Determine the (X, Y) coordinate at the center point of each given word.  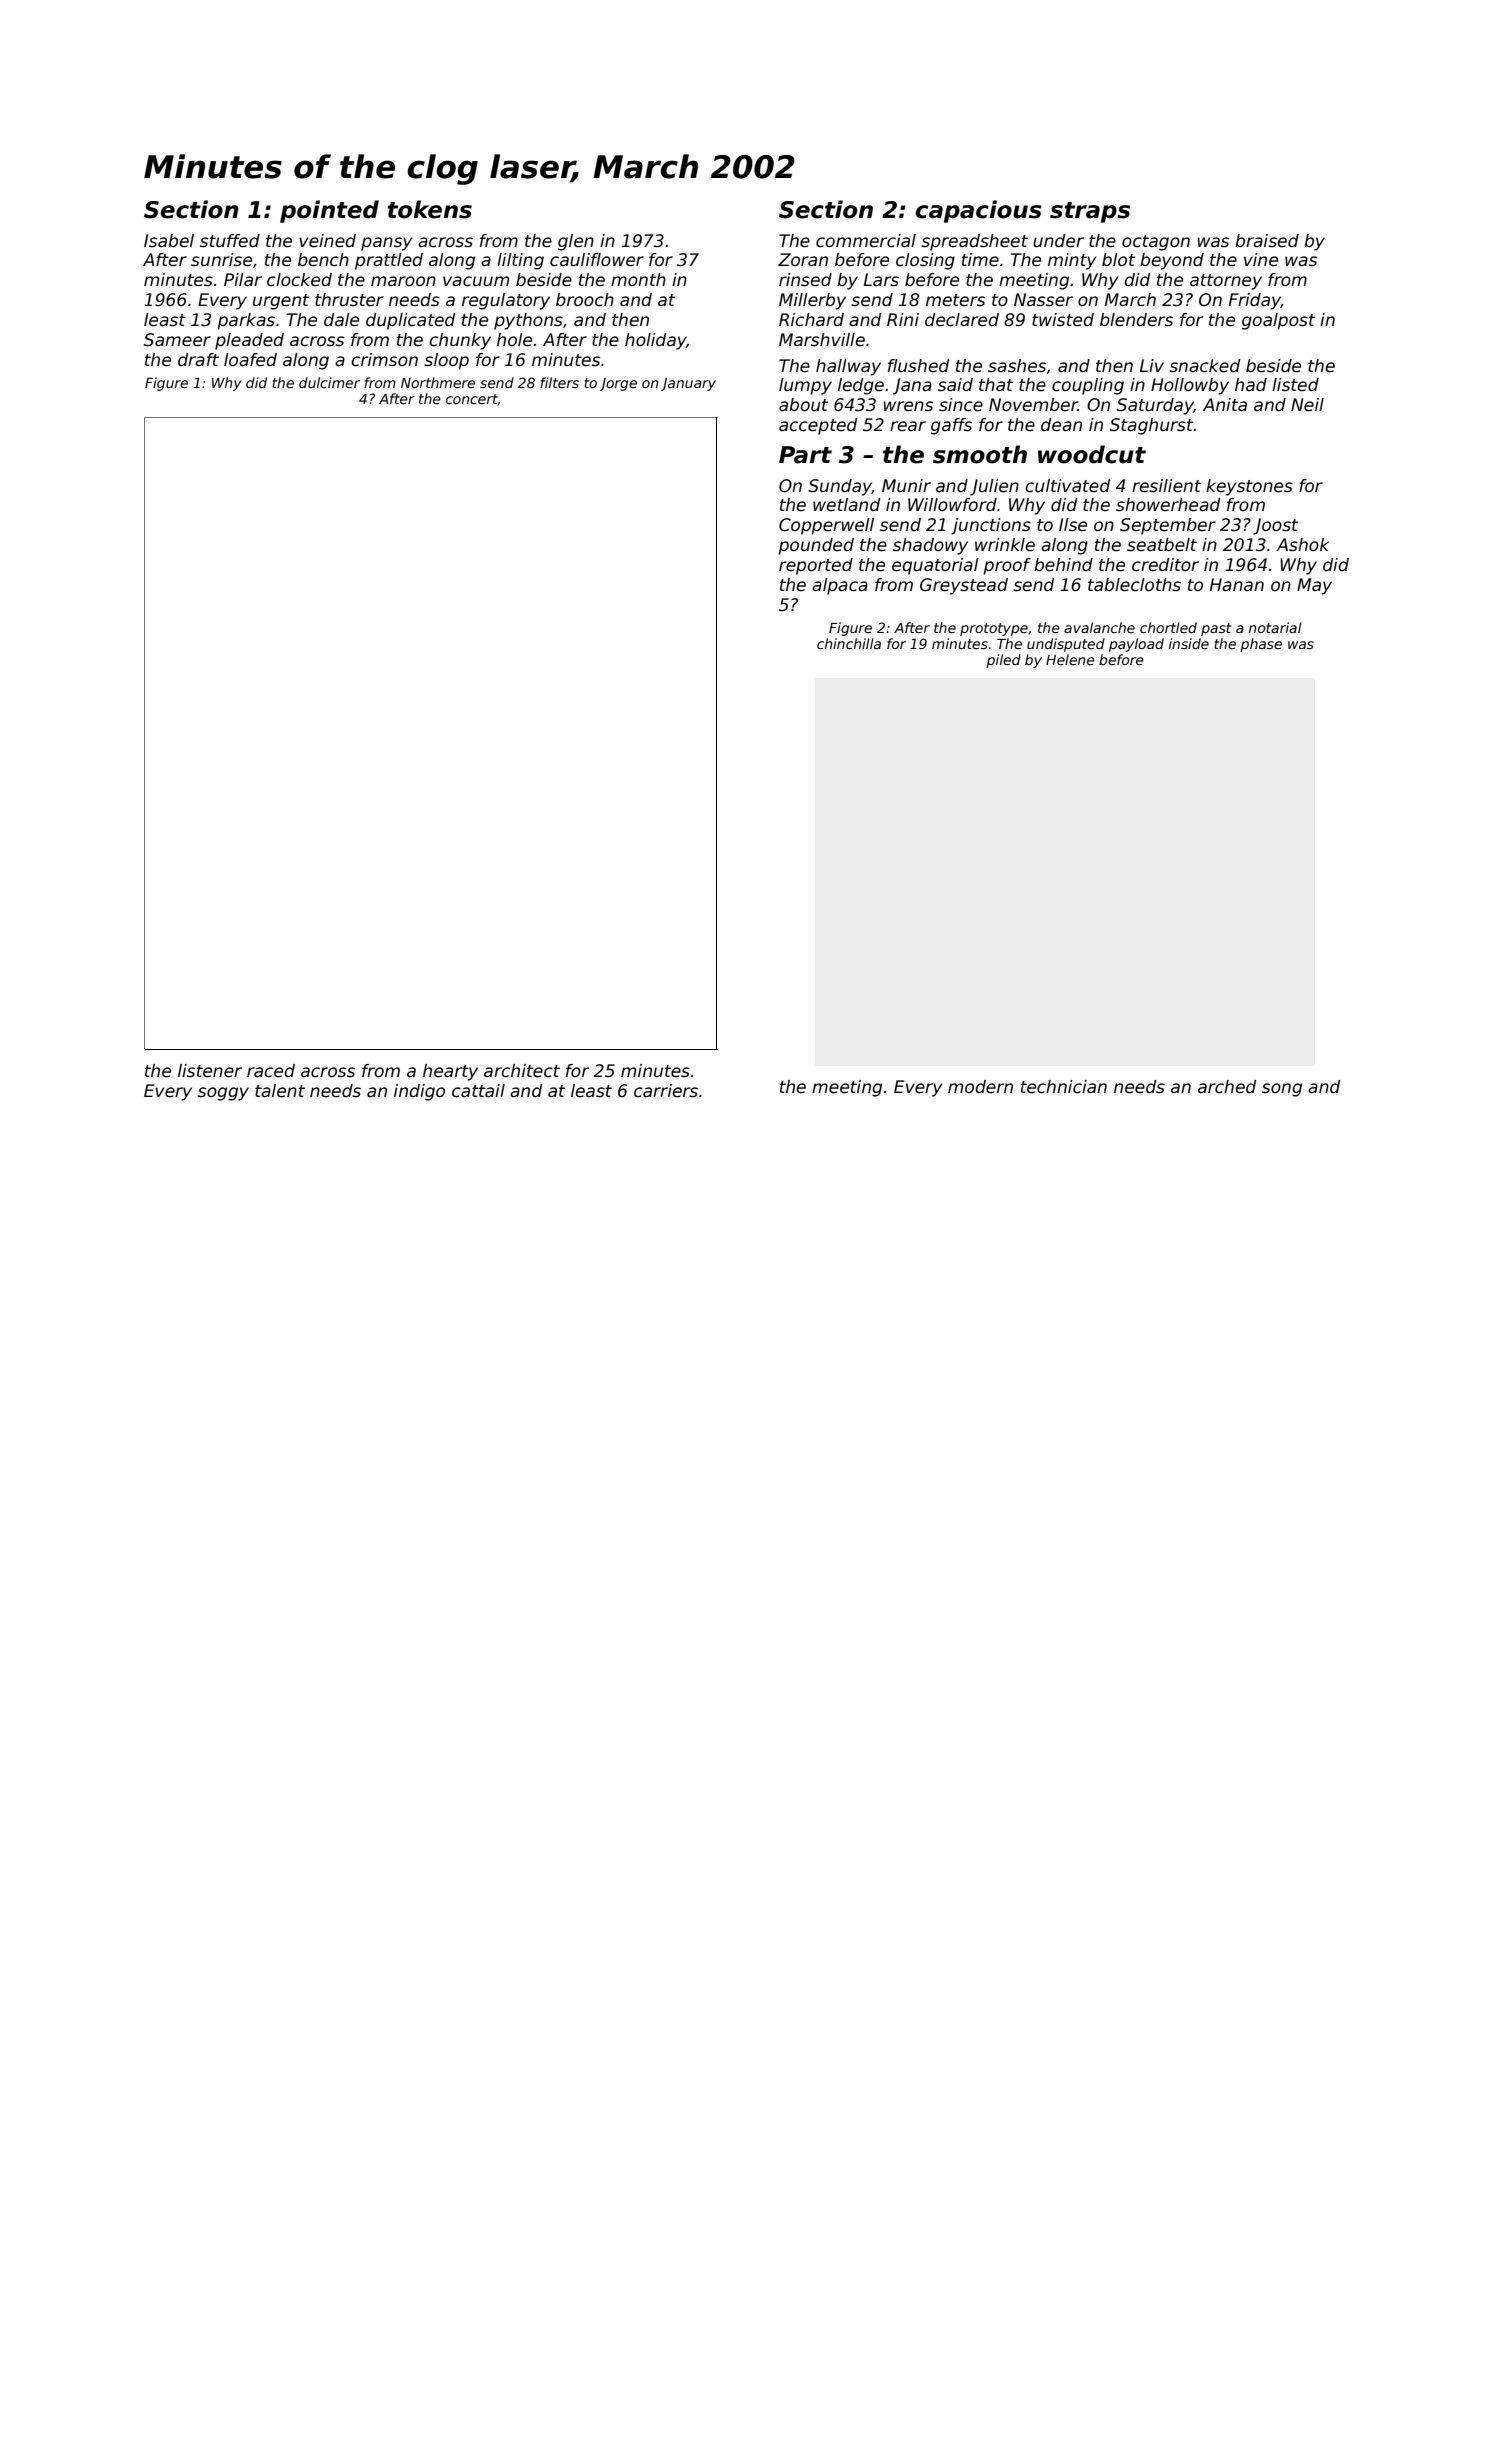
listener (210, 1071)
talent (280, 1091)
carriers (666, 1091)
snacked (1204, 366)
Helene (1070, 659)
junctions (991, 526)
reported (816, 566)
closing (925, 261)
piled (1003, 661)
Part (805, 455)
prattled (389, 261)
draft (198, 360)
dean (1061, 425)
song (1282, 1090)
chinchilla (849, 643)
